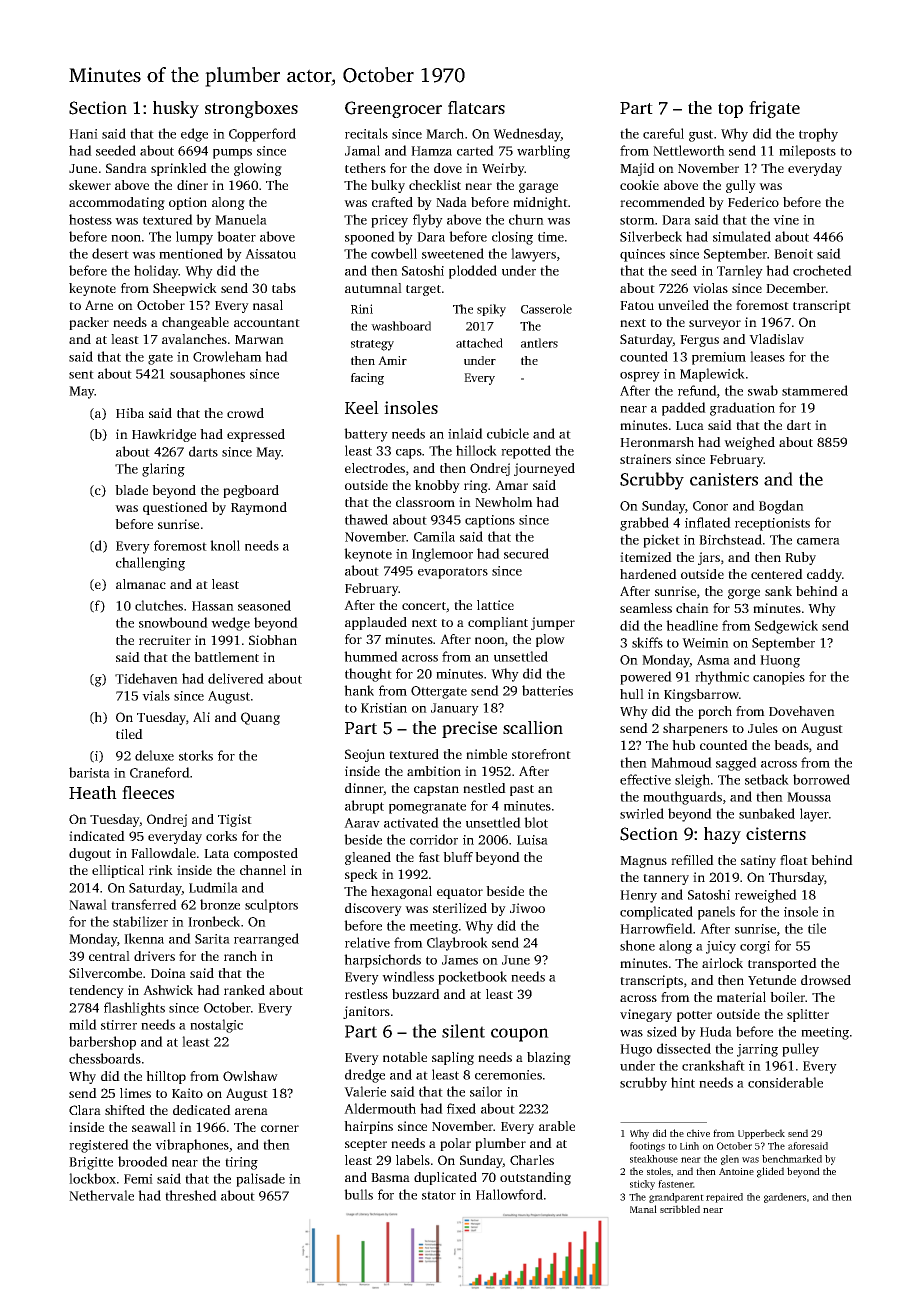  I want to click on Weimin, so click(705, 643).
